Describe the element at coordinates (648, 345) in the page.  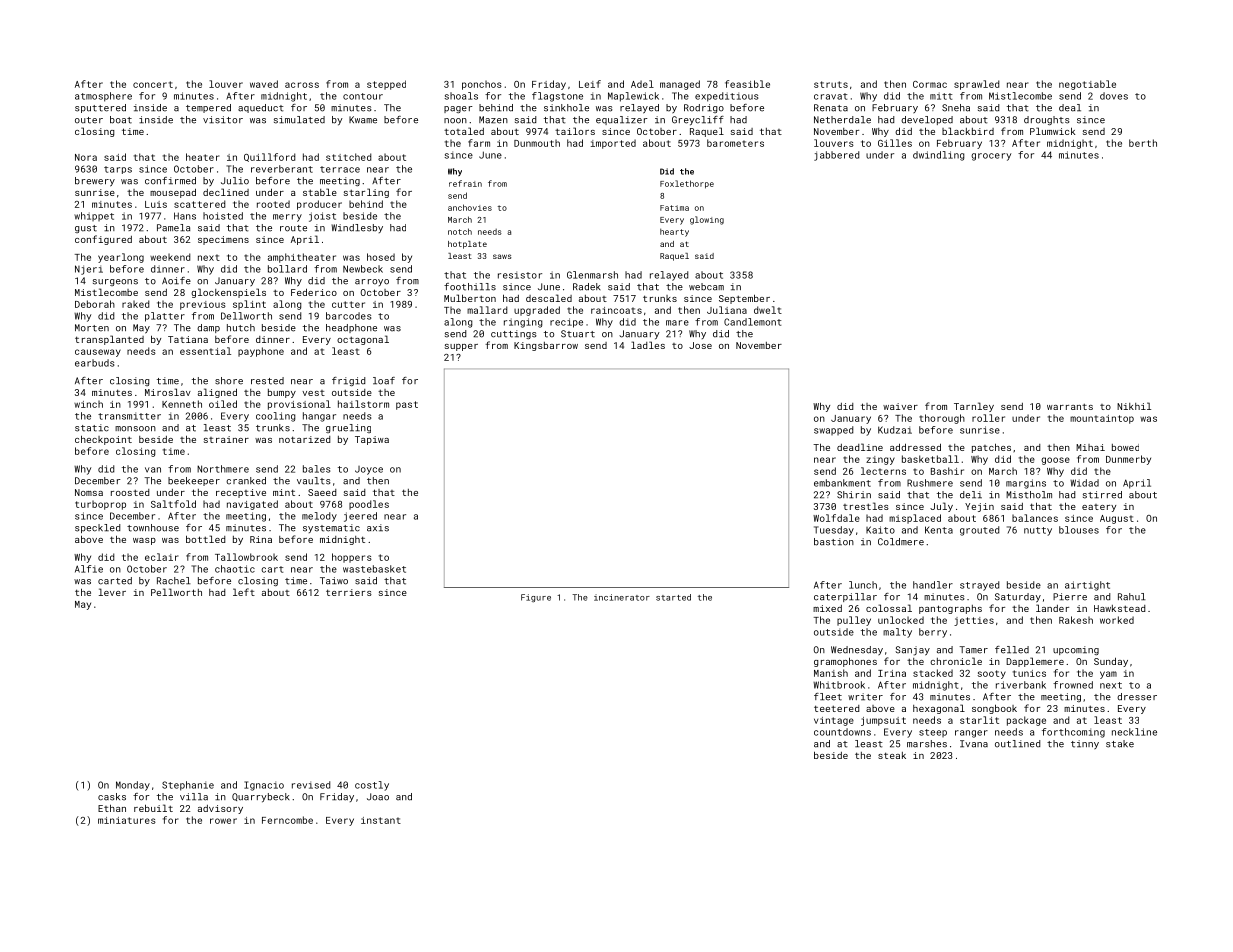
I see `ladles` at that location.
